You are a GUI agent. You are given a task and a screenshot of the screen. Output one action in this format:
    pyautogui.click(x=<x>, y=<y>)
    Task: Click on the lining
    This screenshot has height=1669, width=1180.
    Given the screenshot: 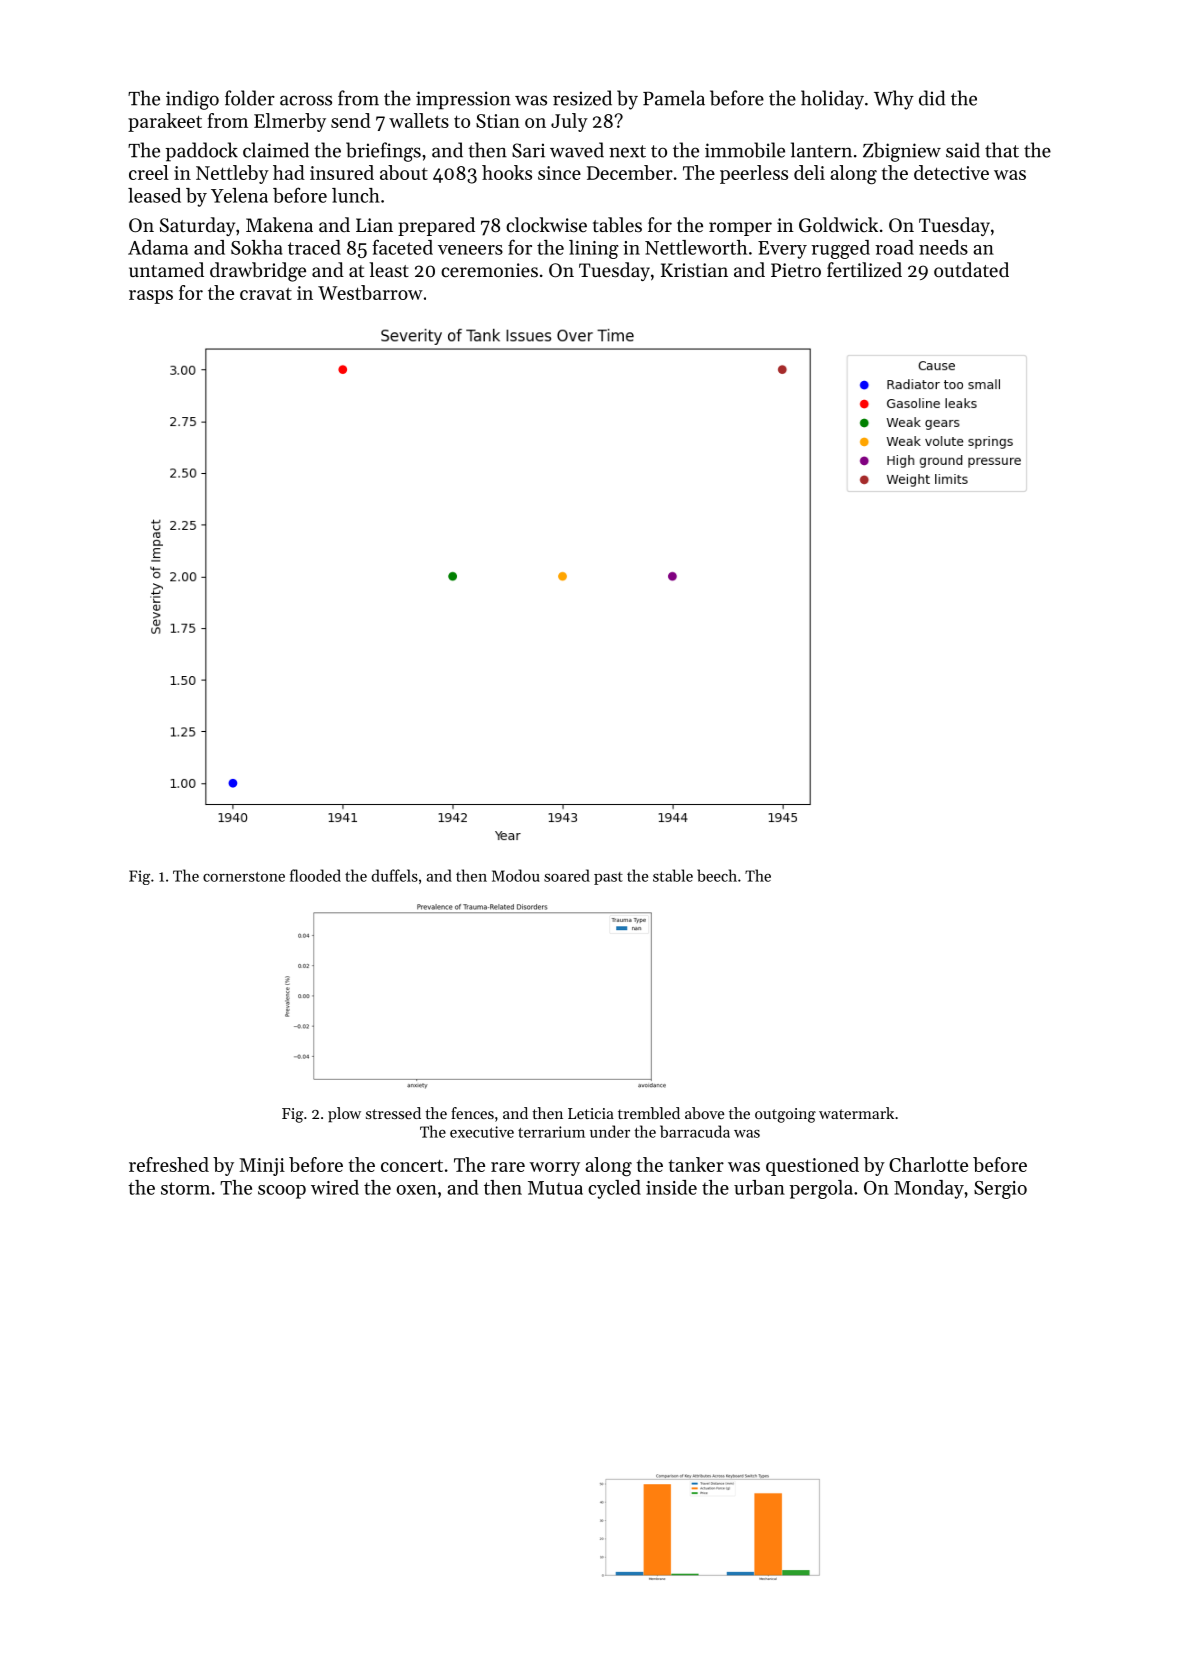 What is the action you would take?
    pyautogui.click(x=594, y=249)
